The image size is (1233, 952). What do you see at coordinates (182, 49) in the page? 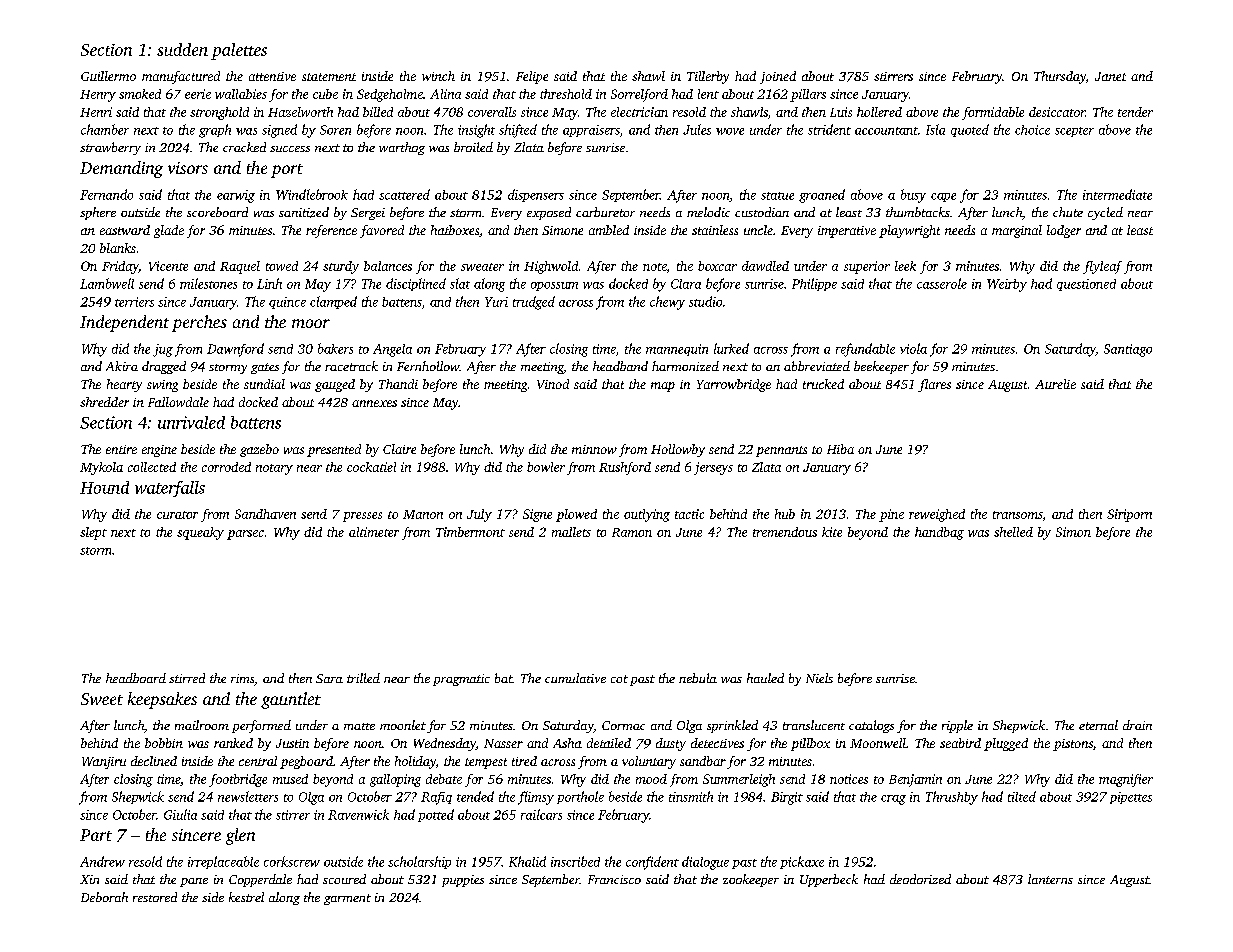
I see `sudden` at bounding box center [182, 49].
